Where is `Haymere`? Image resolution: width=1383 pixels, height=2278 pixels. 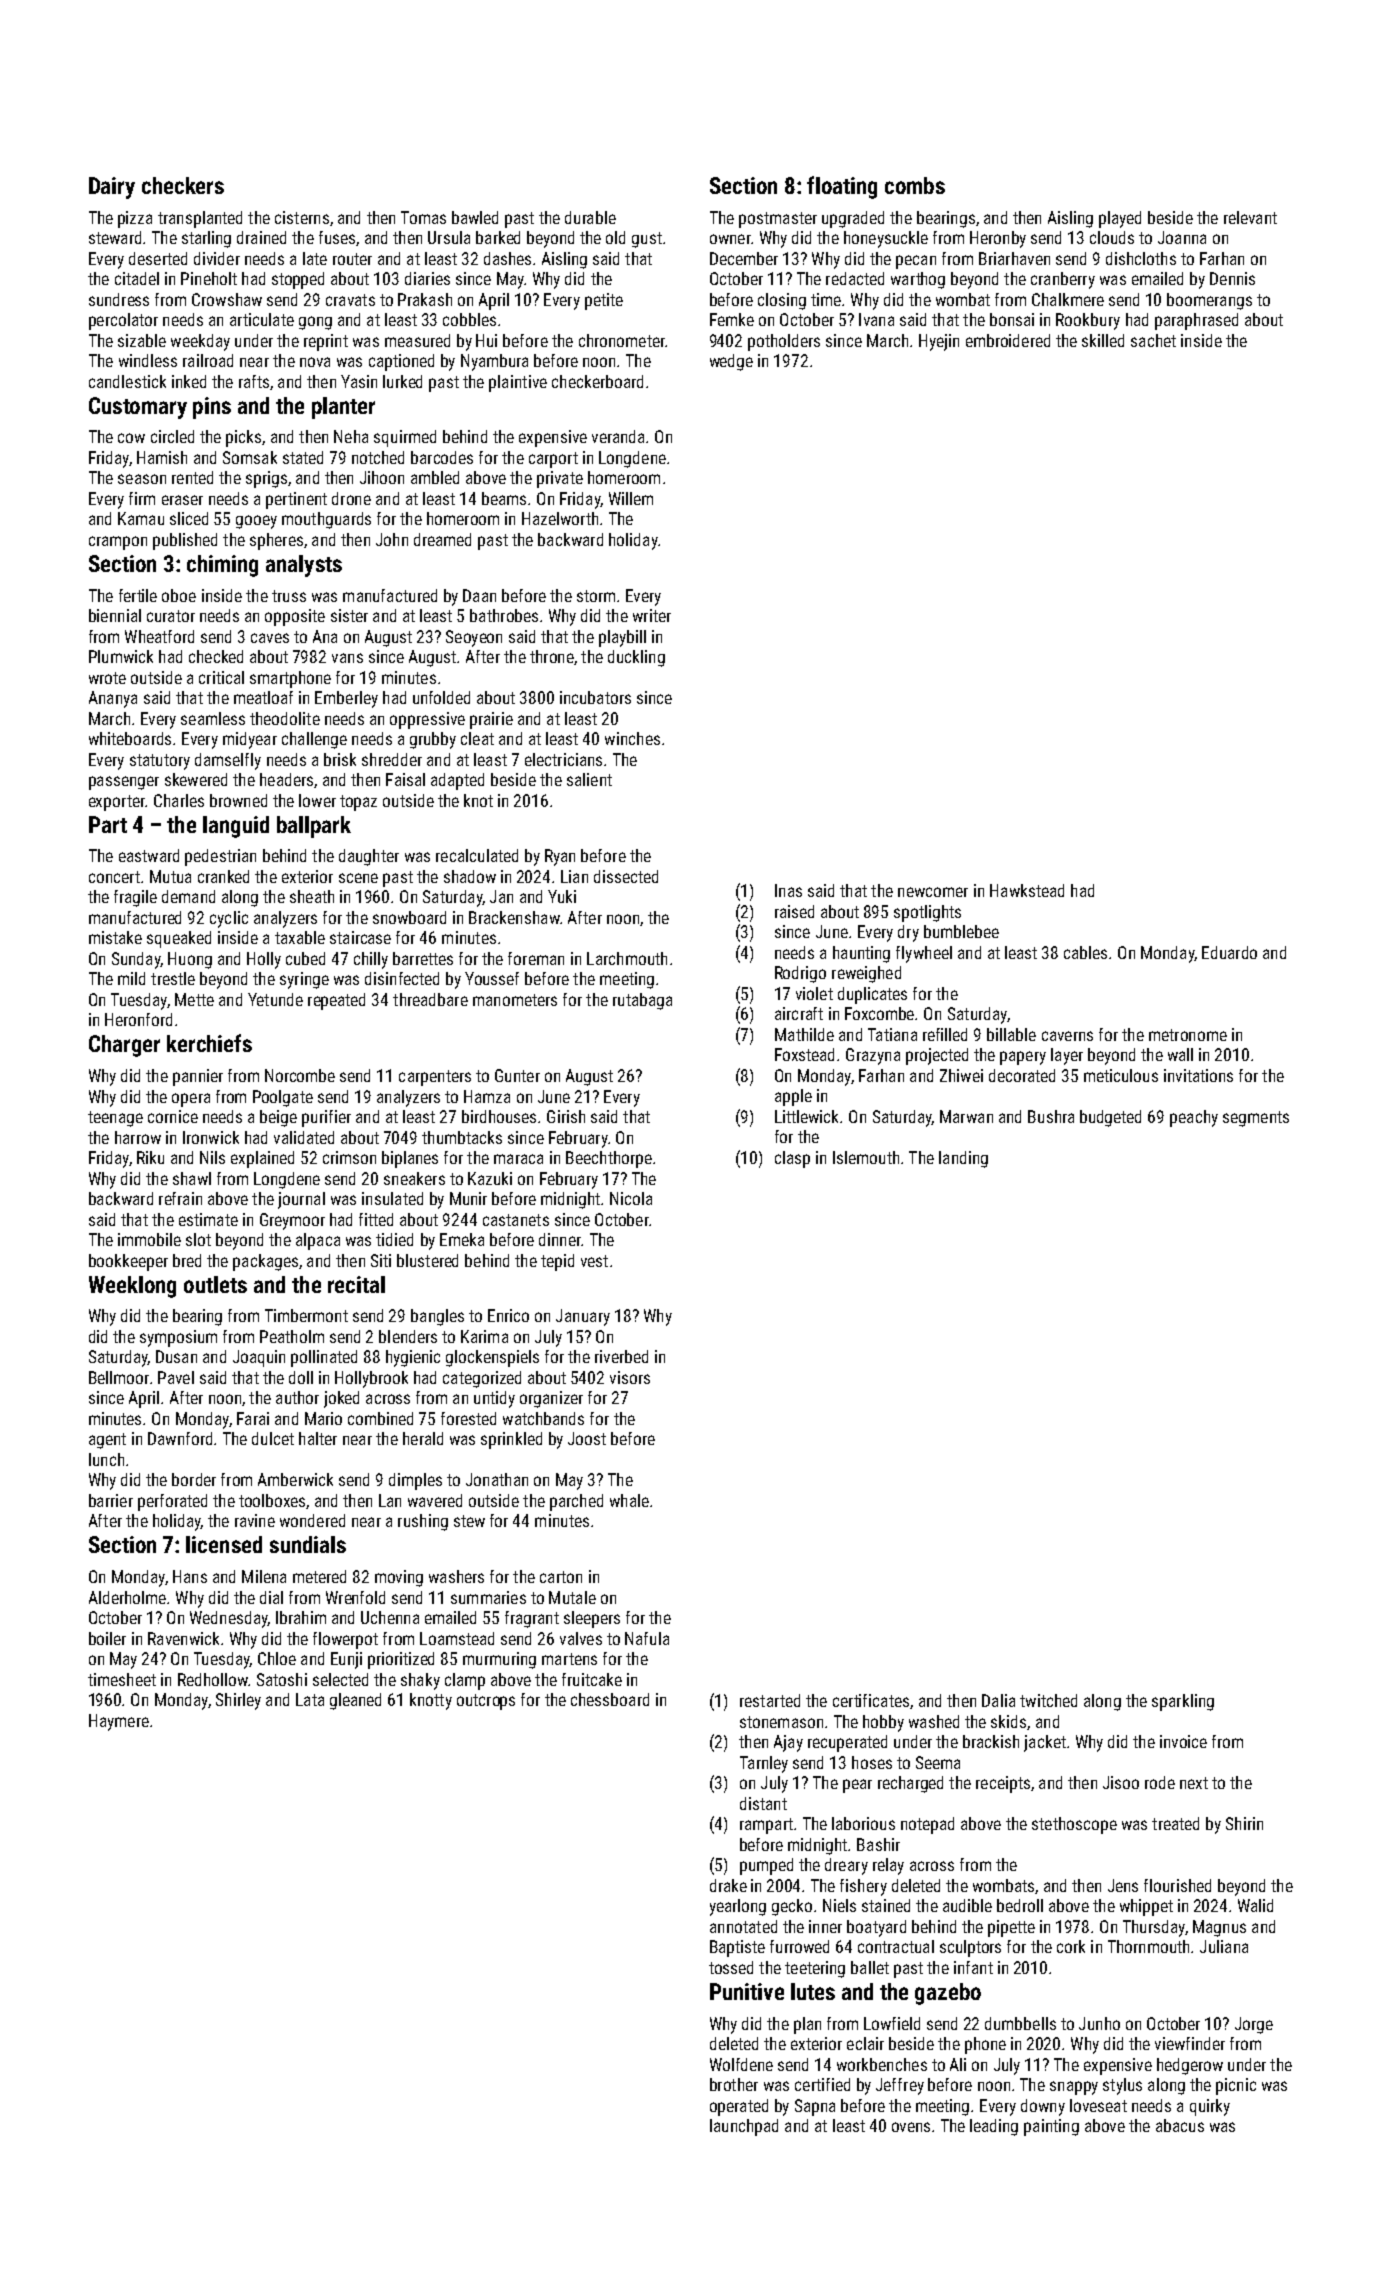 Haymere is located at coordinates (119, 1722).
